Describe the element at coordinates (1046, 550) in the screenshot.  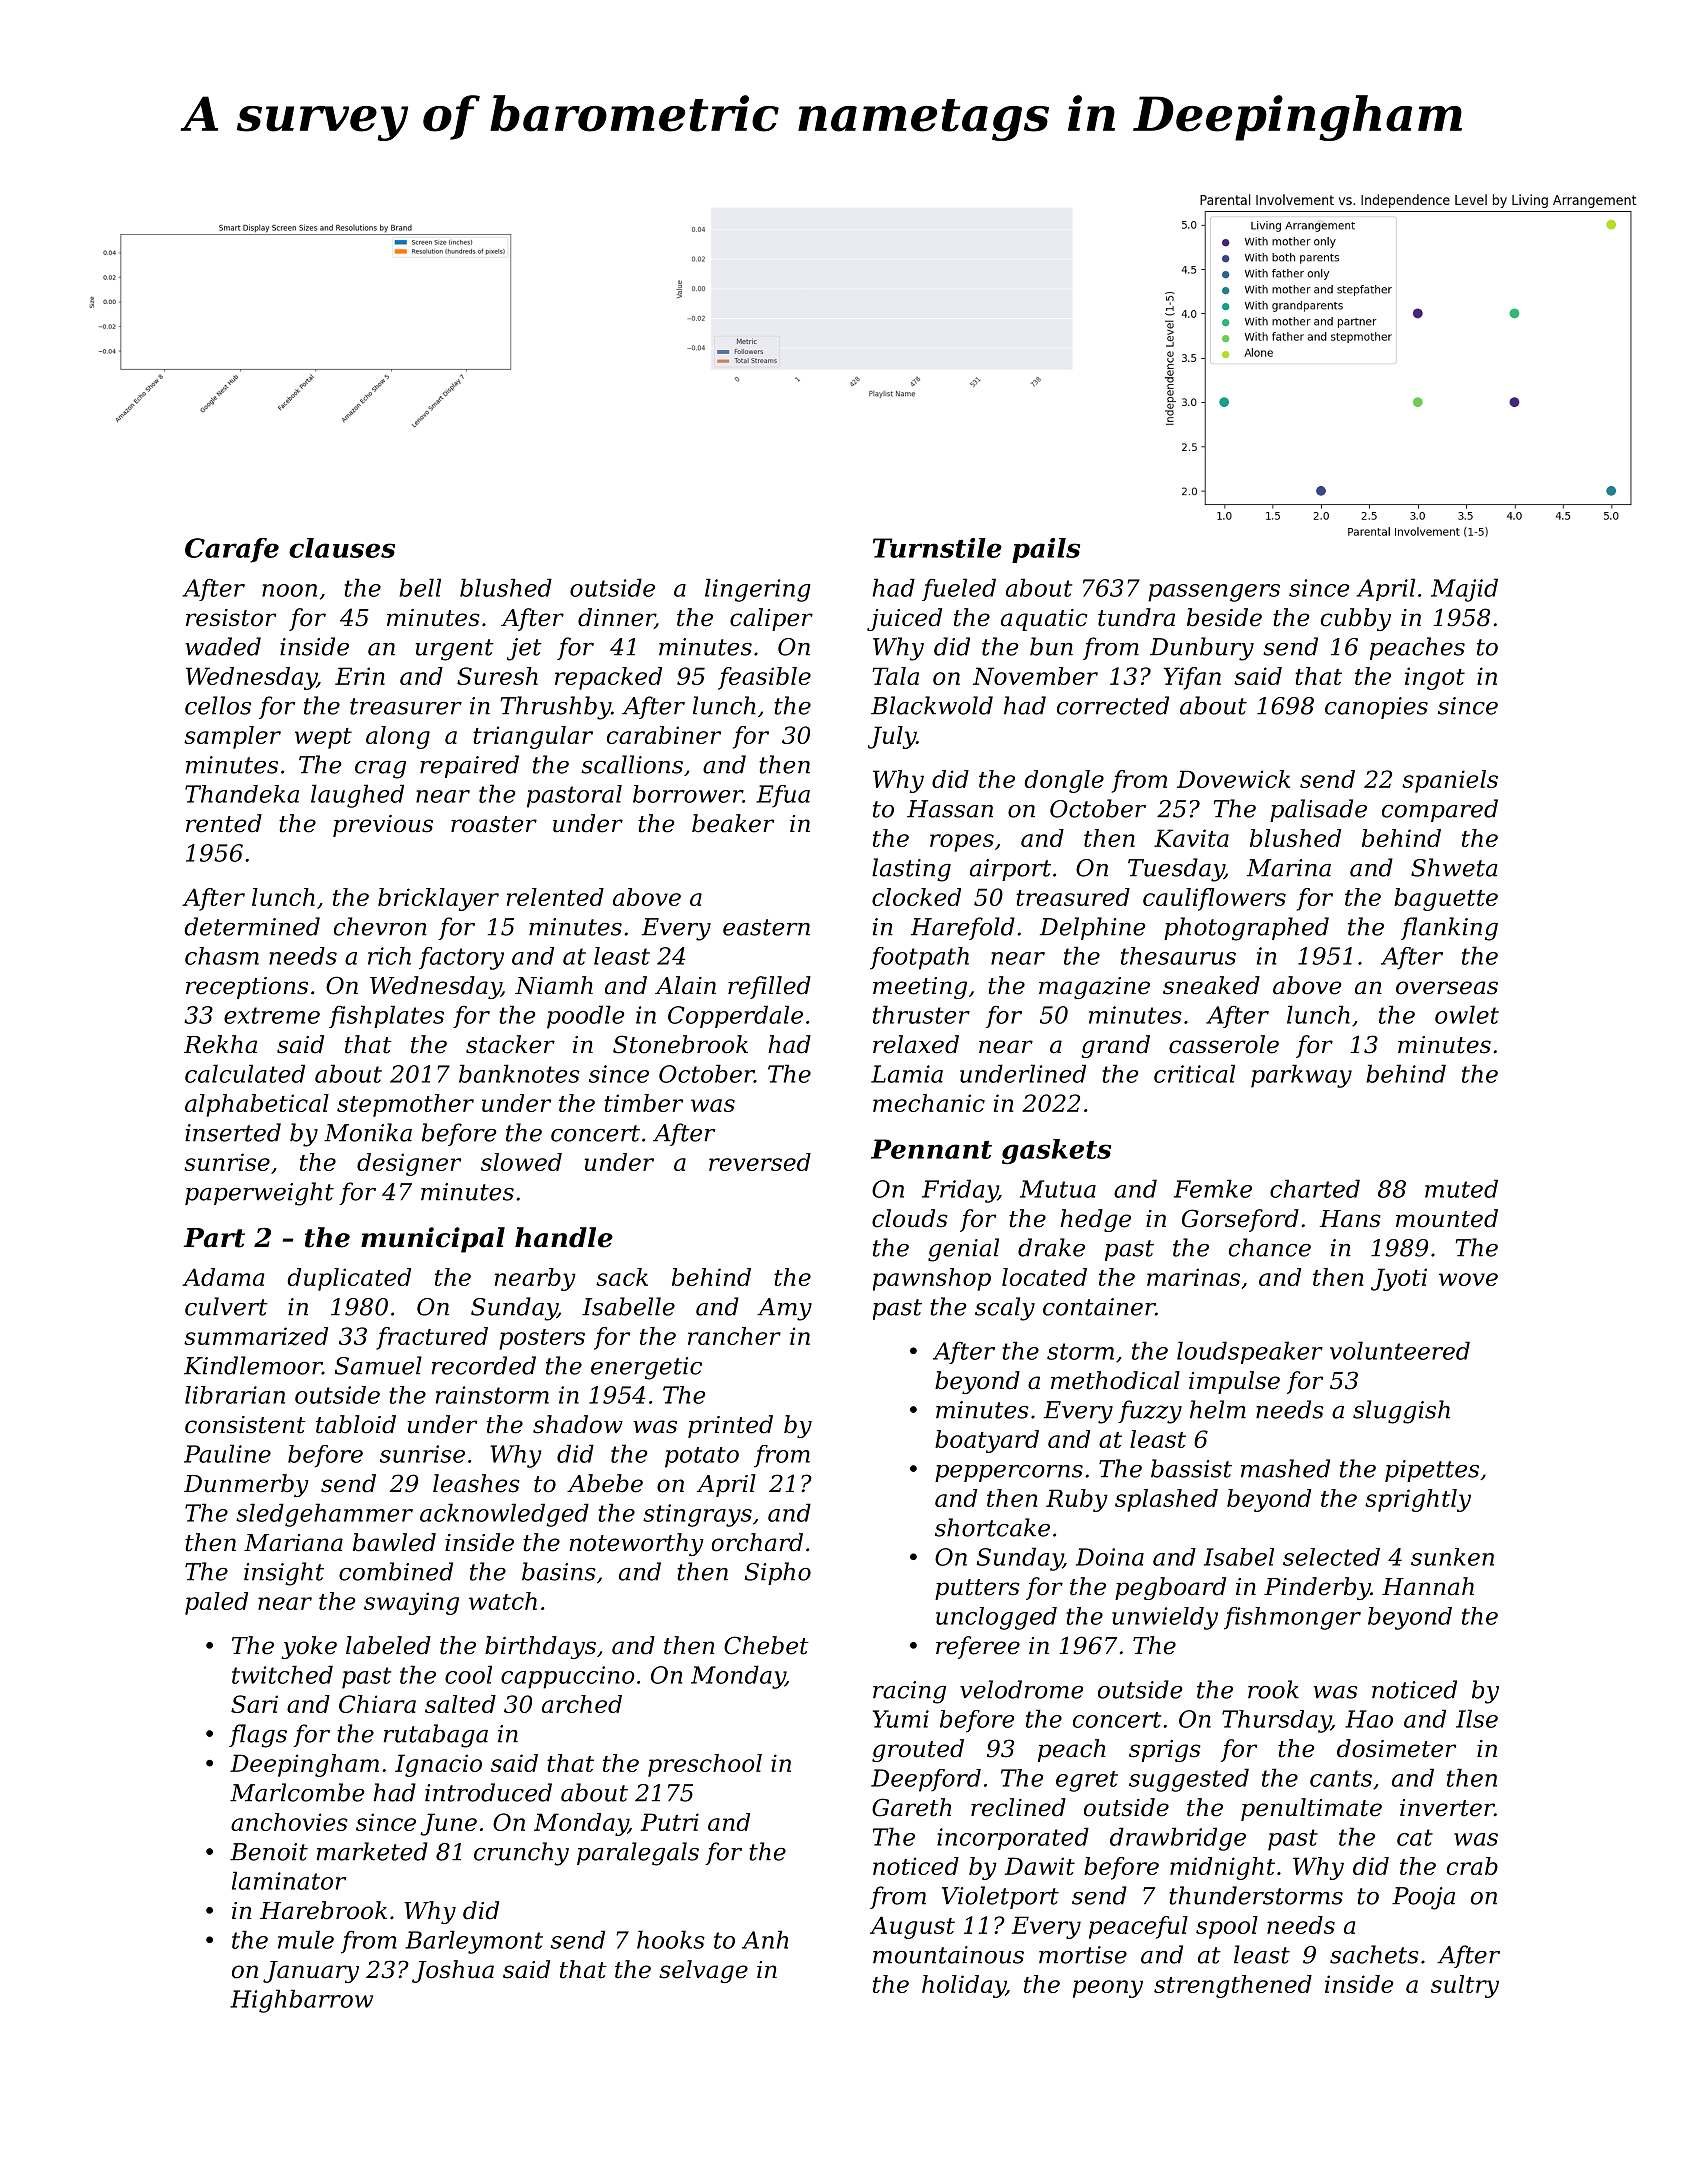
I see `pails` at that location.
